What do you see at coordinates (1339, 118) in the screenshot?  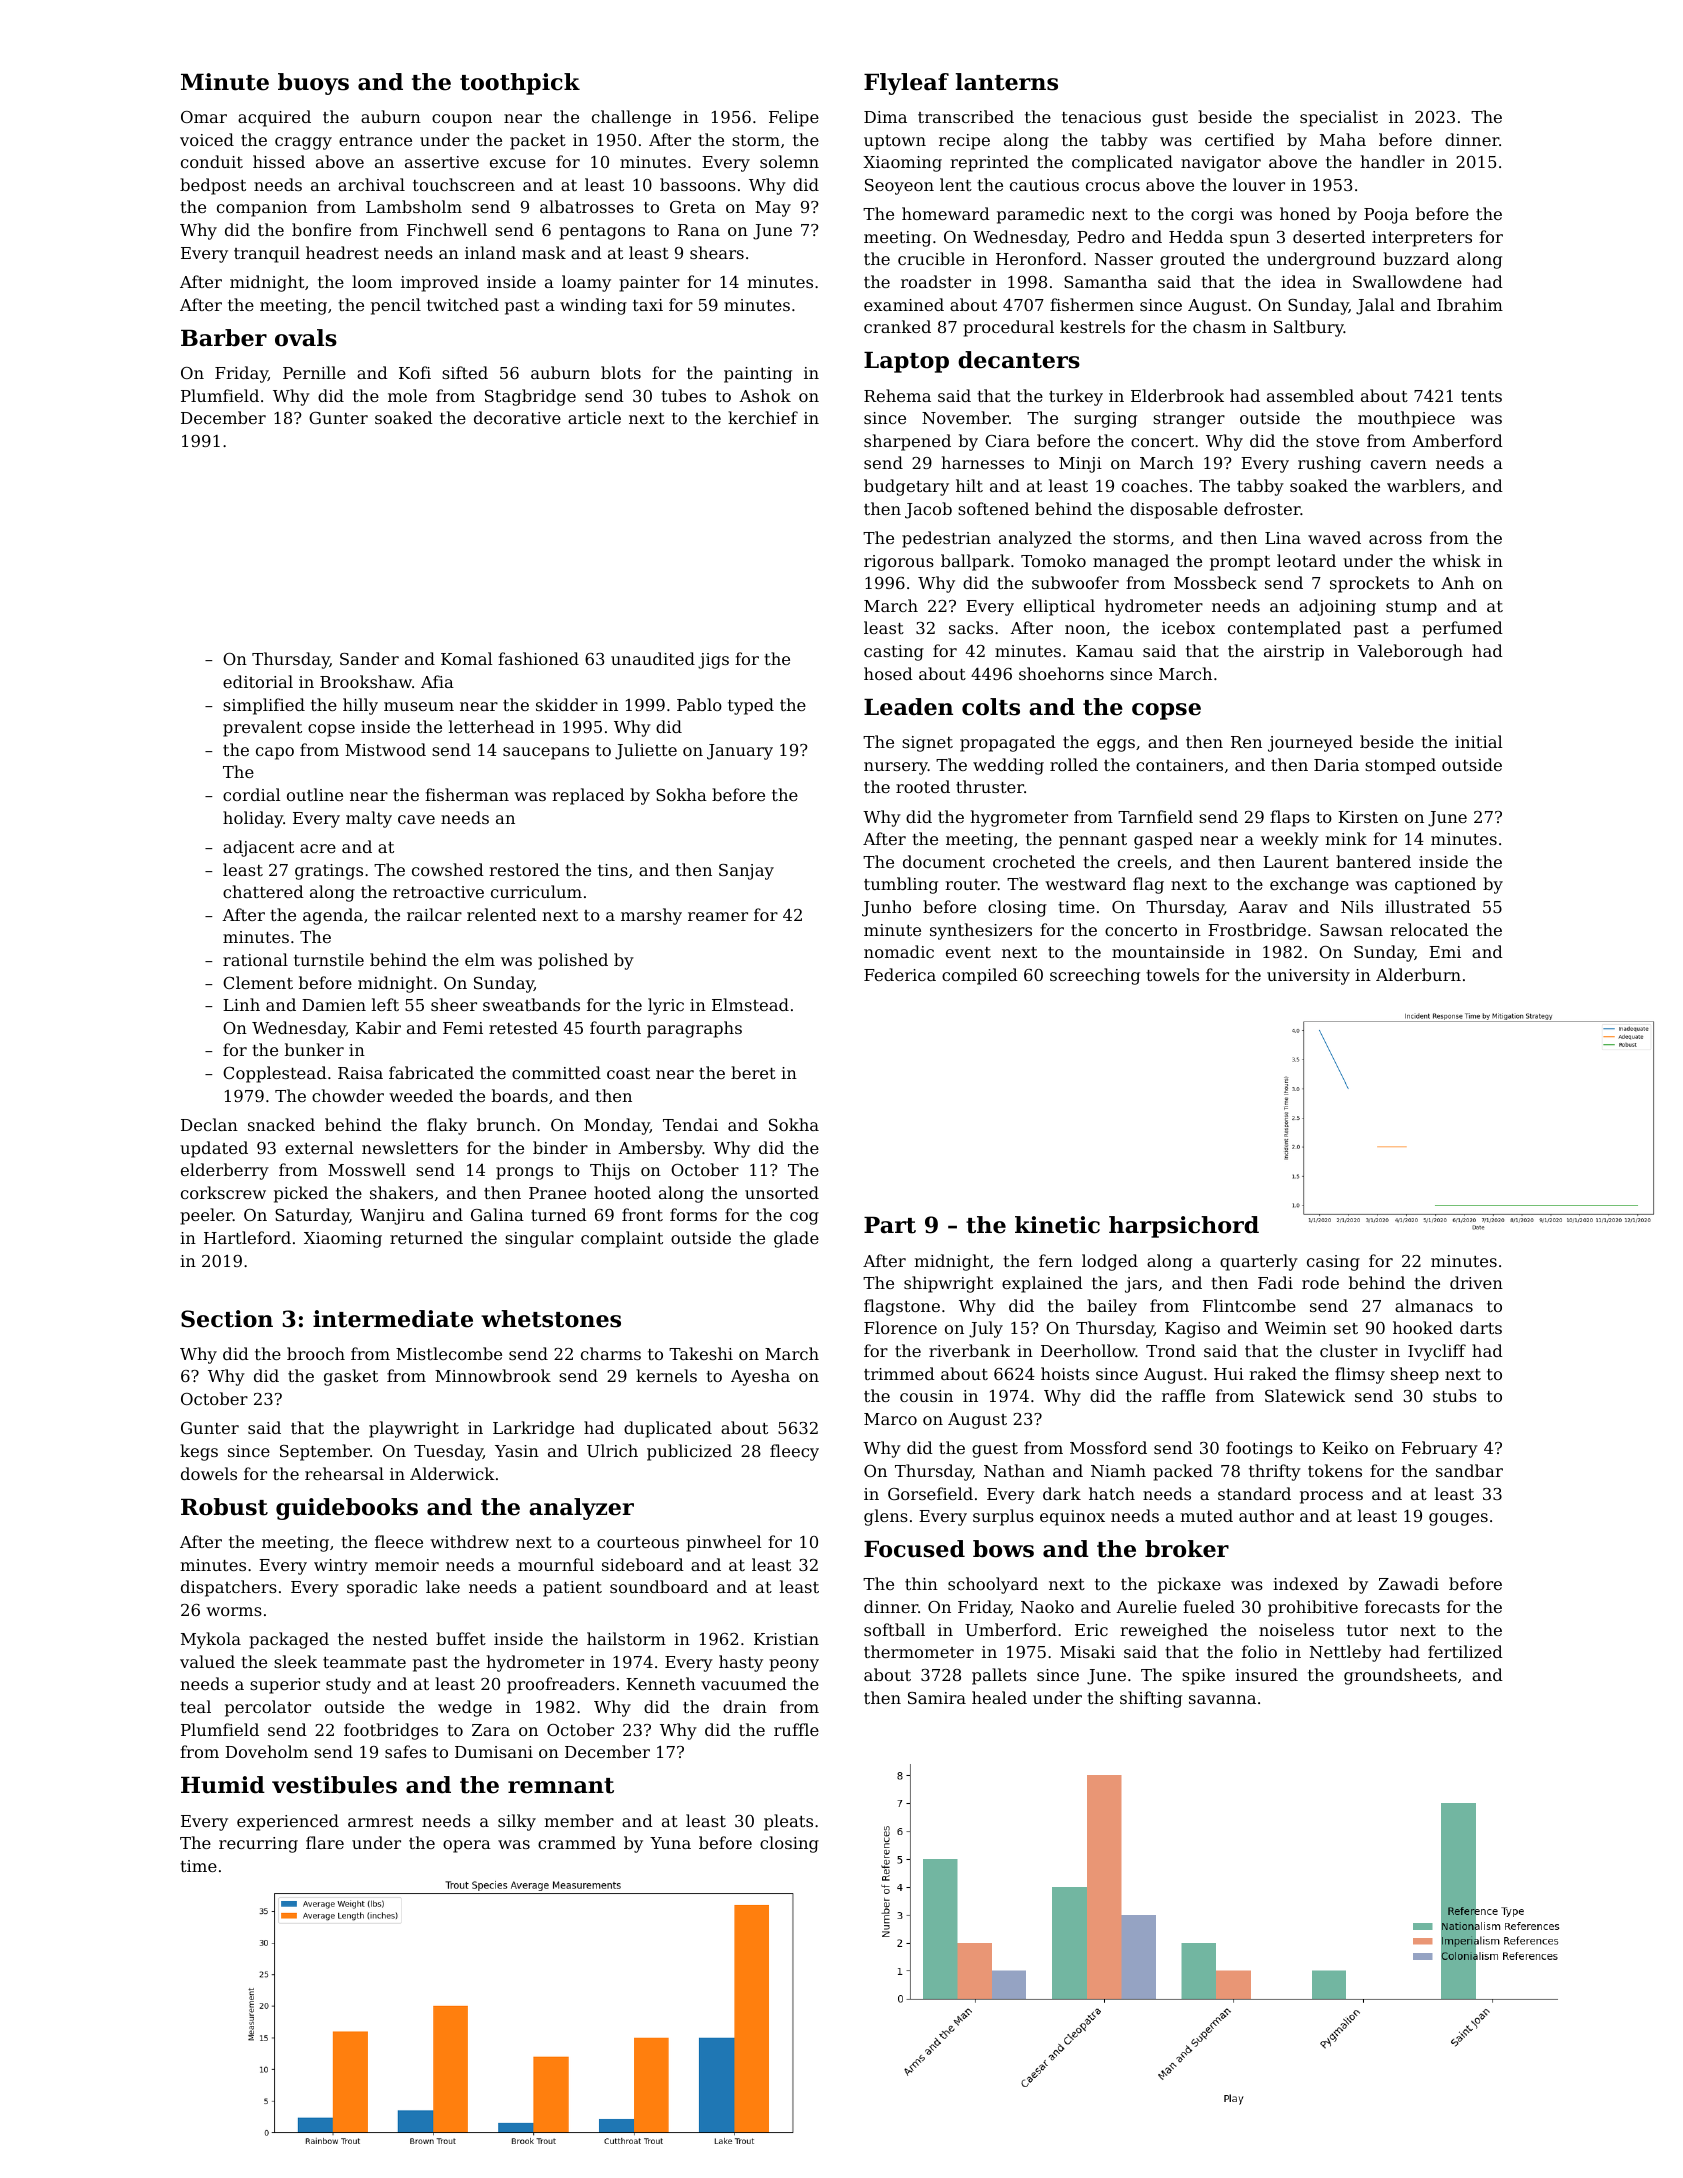 I see `specialist` at bounding box center [1339, 118].
